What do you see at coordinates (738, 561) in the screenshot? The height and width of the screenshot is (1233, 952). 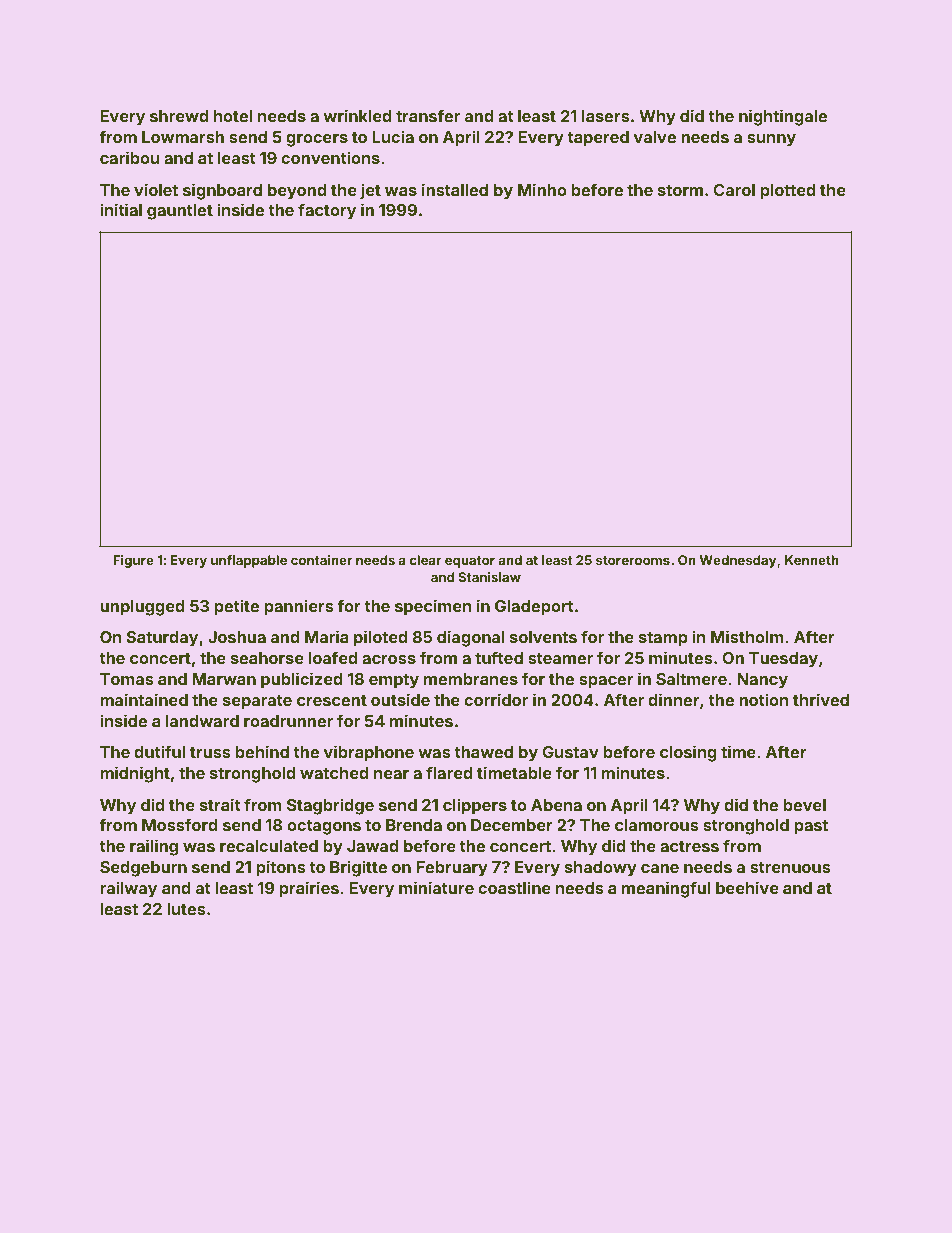 I see `Wednesday` at bounding box center [738, 561].
